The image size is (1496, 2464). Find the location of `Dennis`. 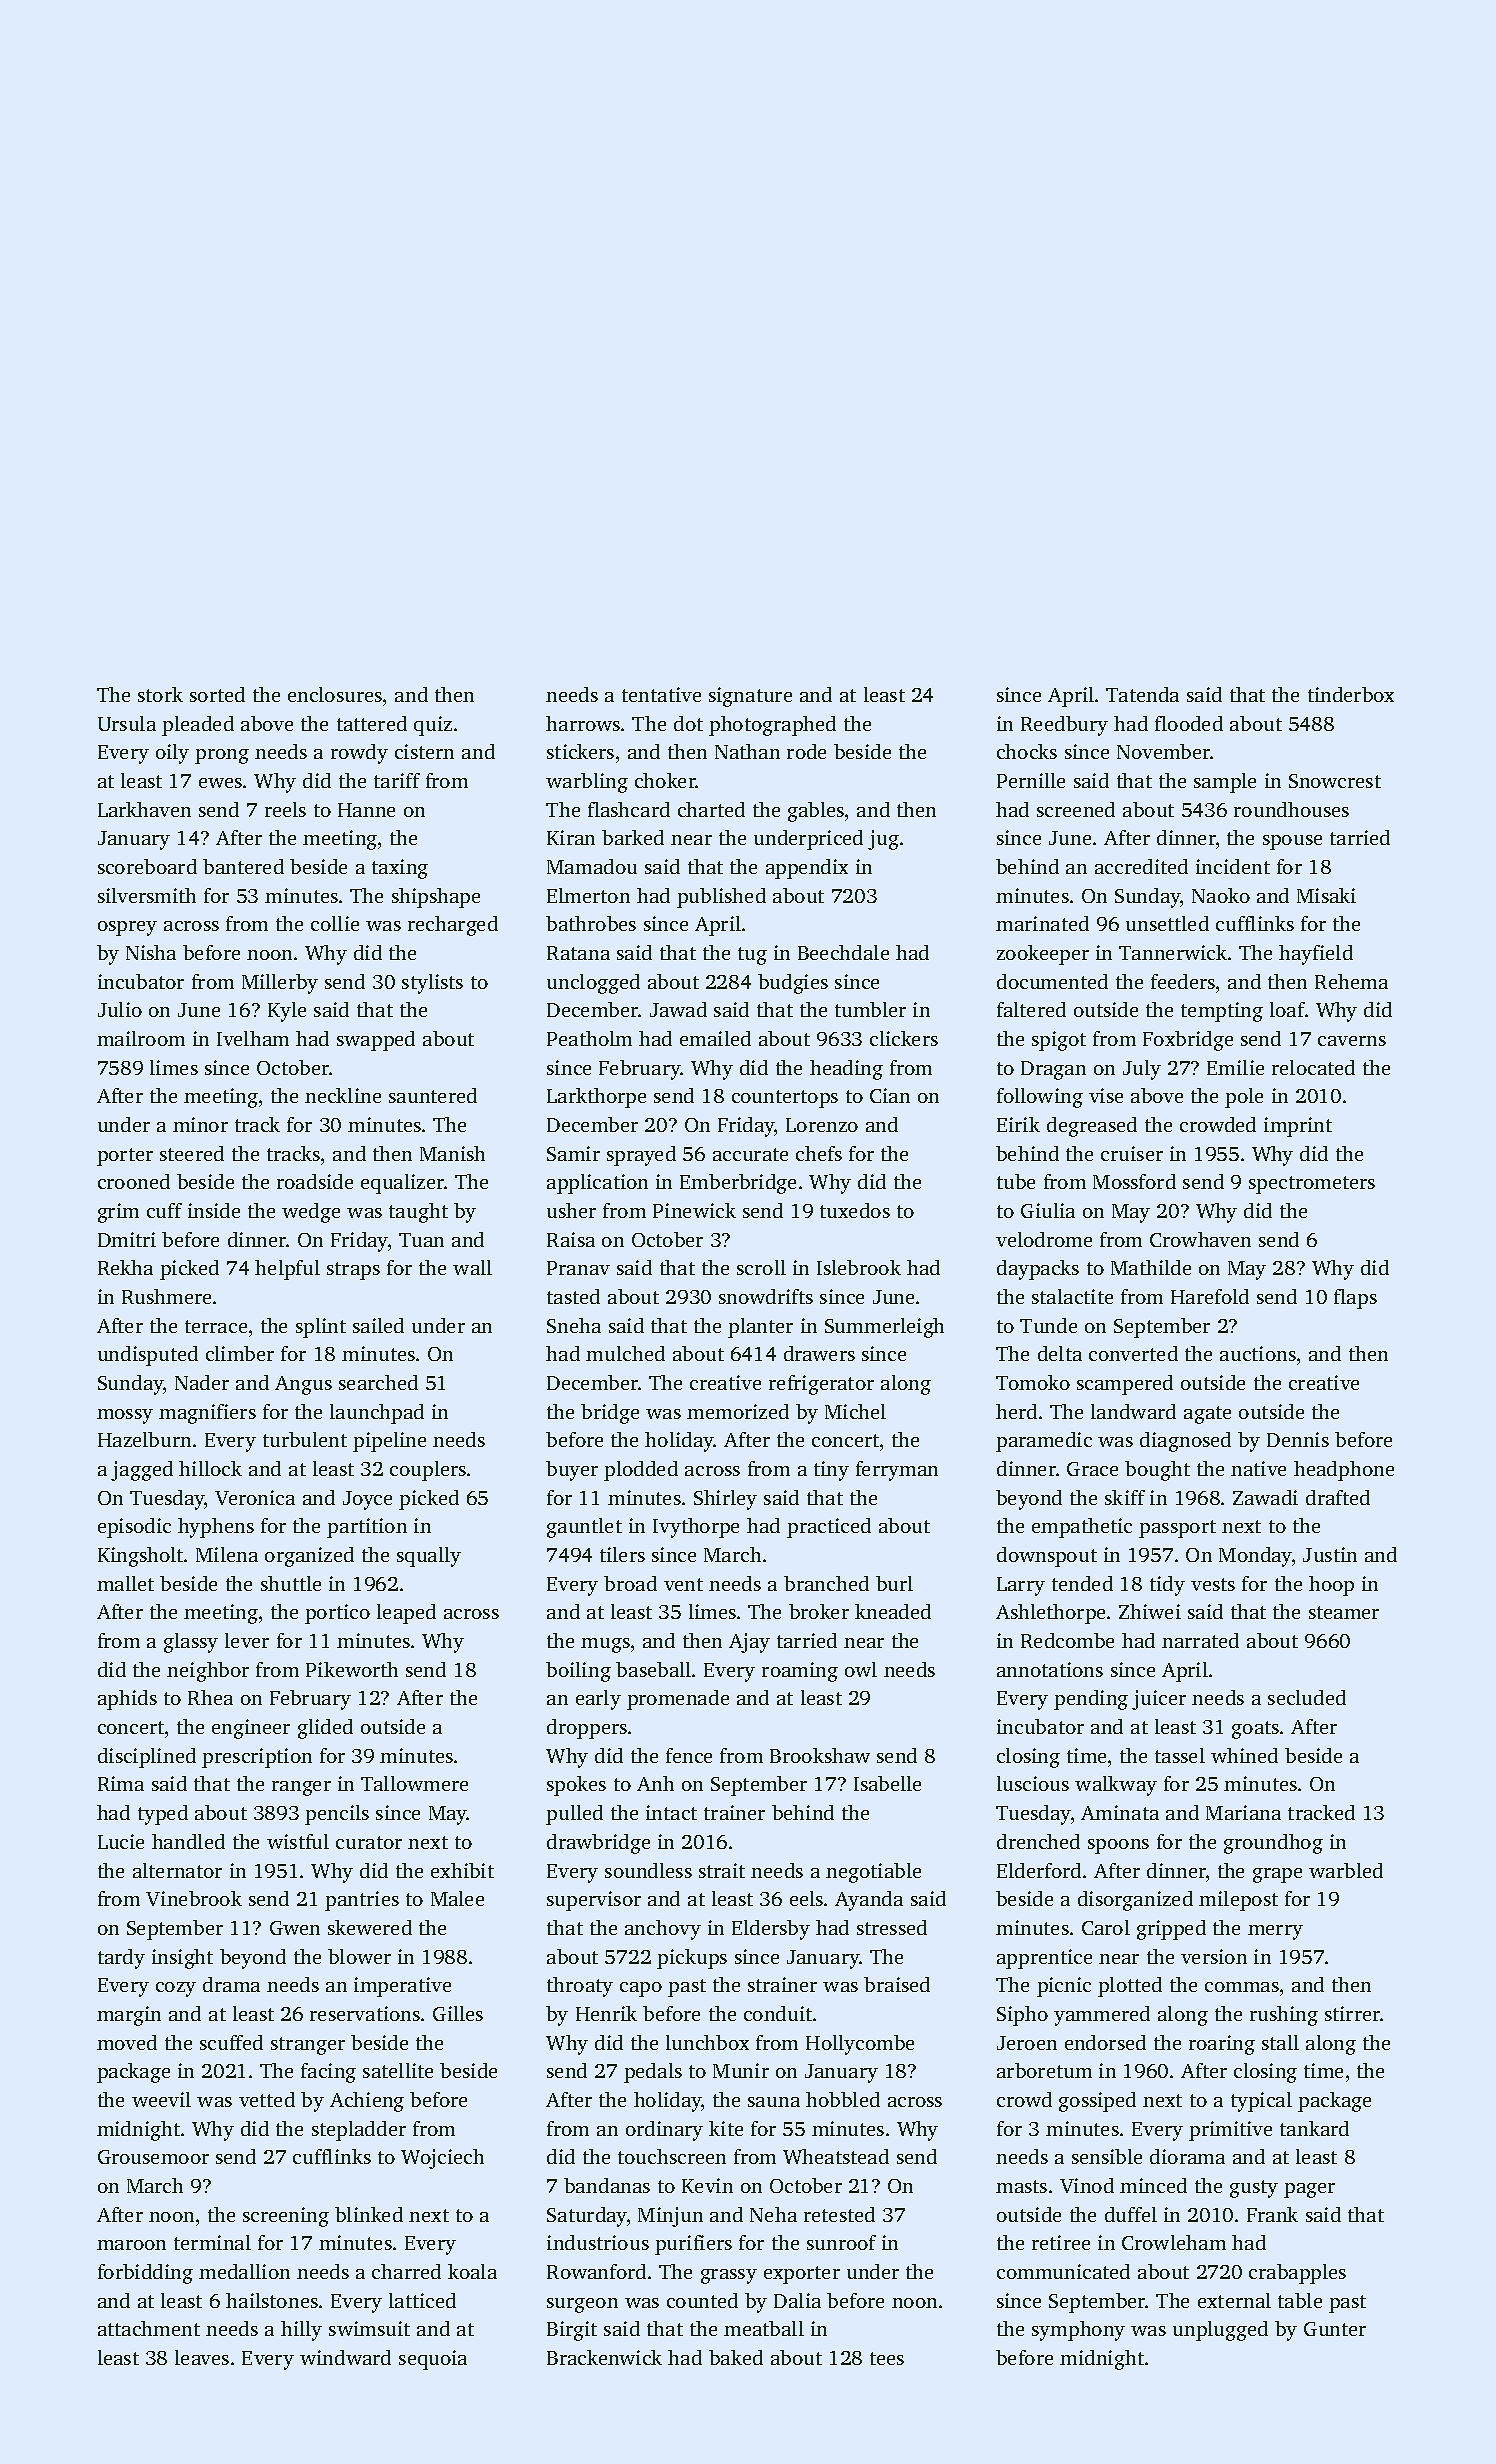

Dennis is located at coordinates (1298, 1439).
